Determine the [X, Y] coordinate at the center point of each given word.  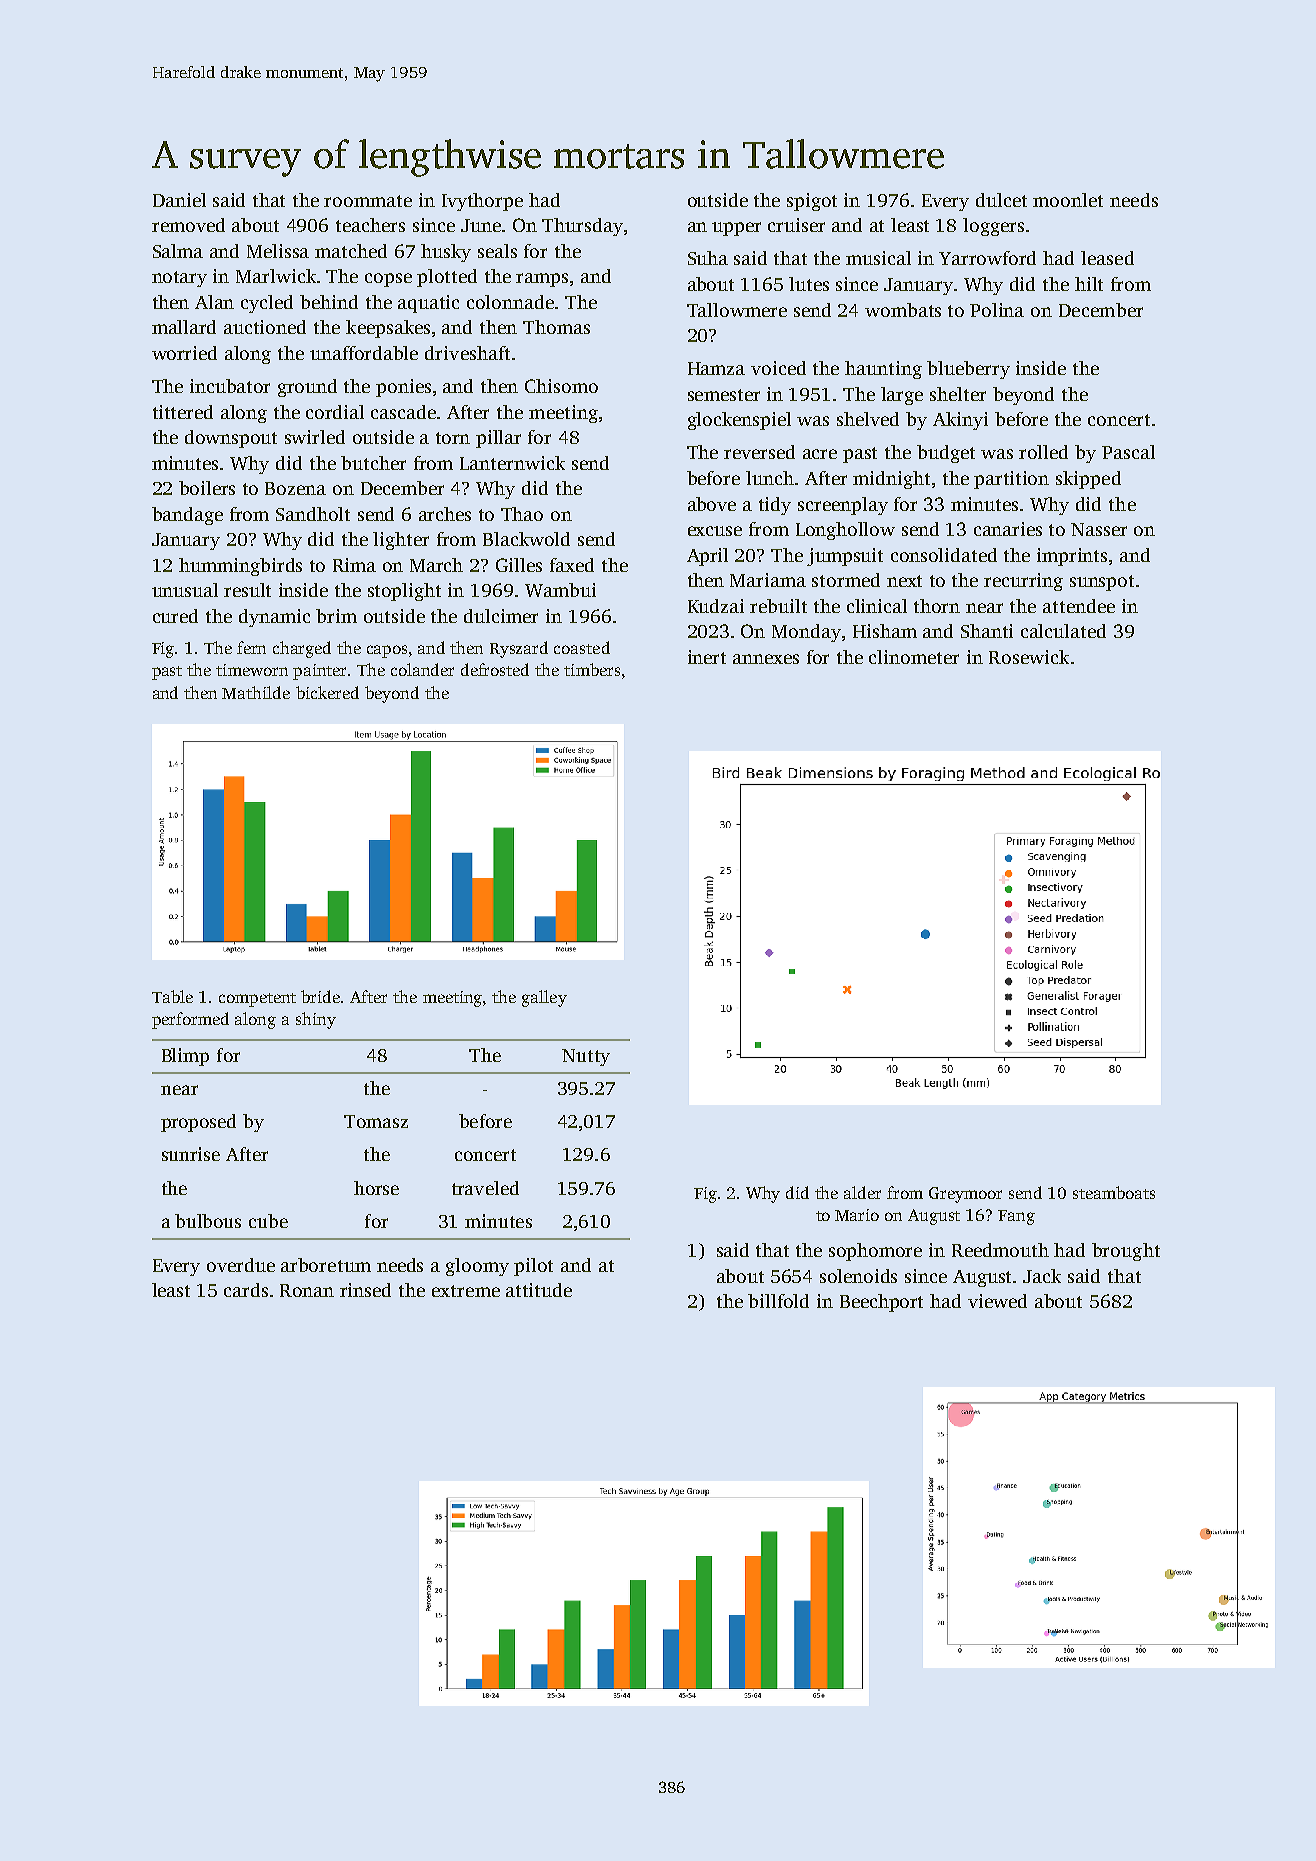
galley [544, 998]
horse [376, 1188]
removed [188, 225]
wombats [903, 310]
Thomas [556, 327]
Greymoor [965, 1195]
